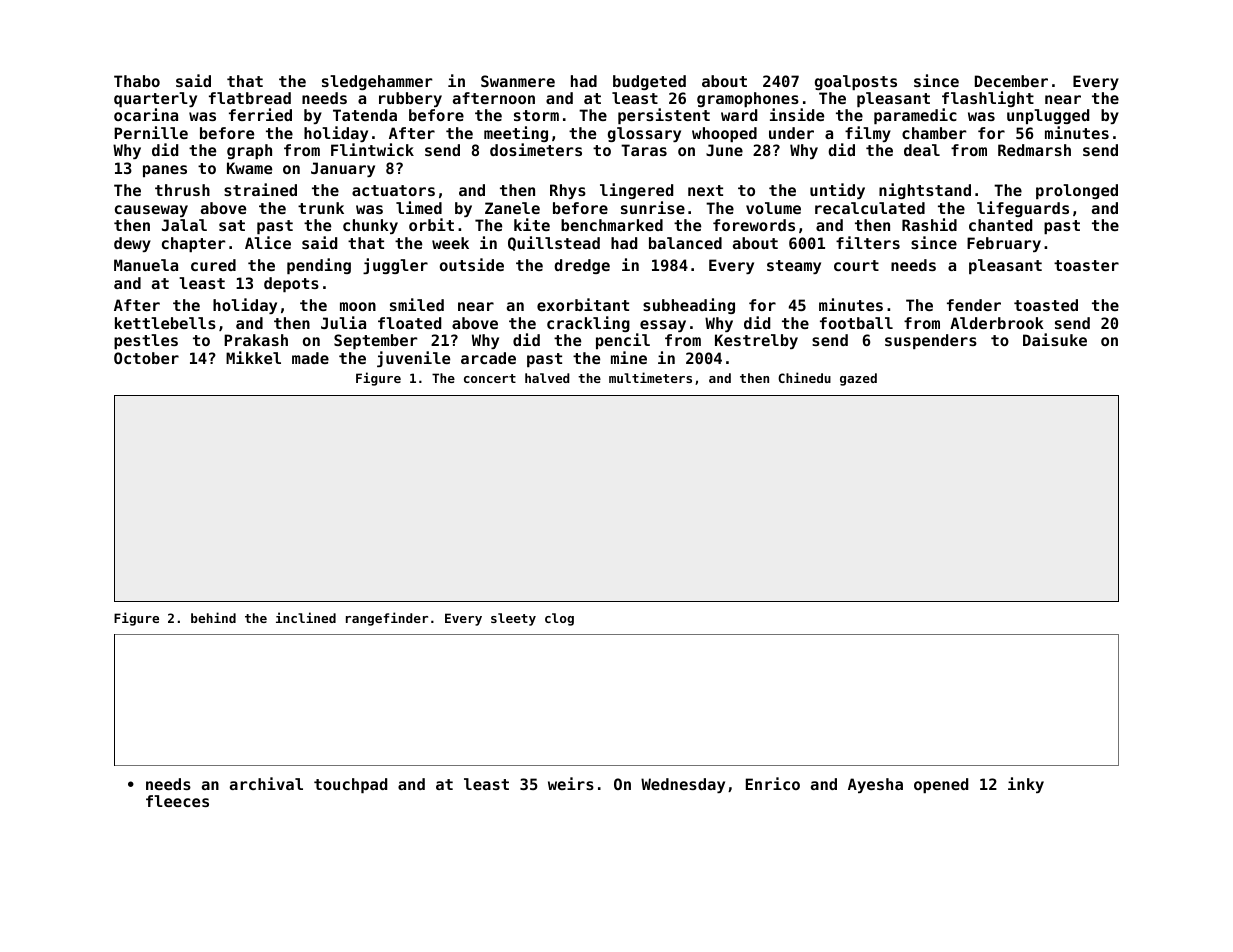  I want to click on cured, so click(213, 265).
